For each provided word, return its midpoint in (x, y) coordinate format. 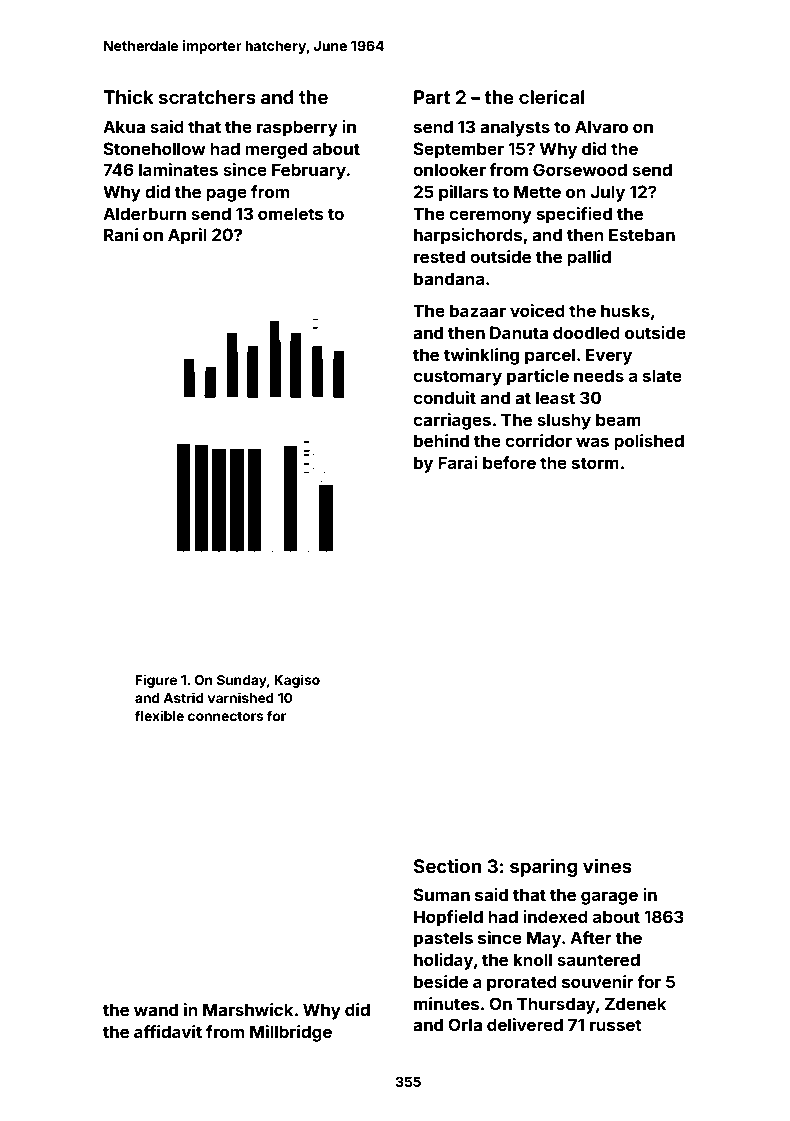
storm (595, 463)
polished (649, 442)
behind (441, 440)
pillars (464, 193)
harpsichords (468, 236)
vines (607, 865)
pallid (589, 258)
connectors (226, 716)
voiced (537, 310)
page (226, 195)
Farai (458, 462)
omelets (291, 213)
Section (447, 865)
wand (156, 1009)
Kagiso (297, 681)
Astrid (183, 697)
